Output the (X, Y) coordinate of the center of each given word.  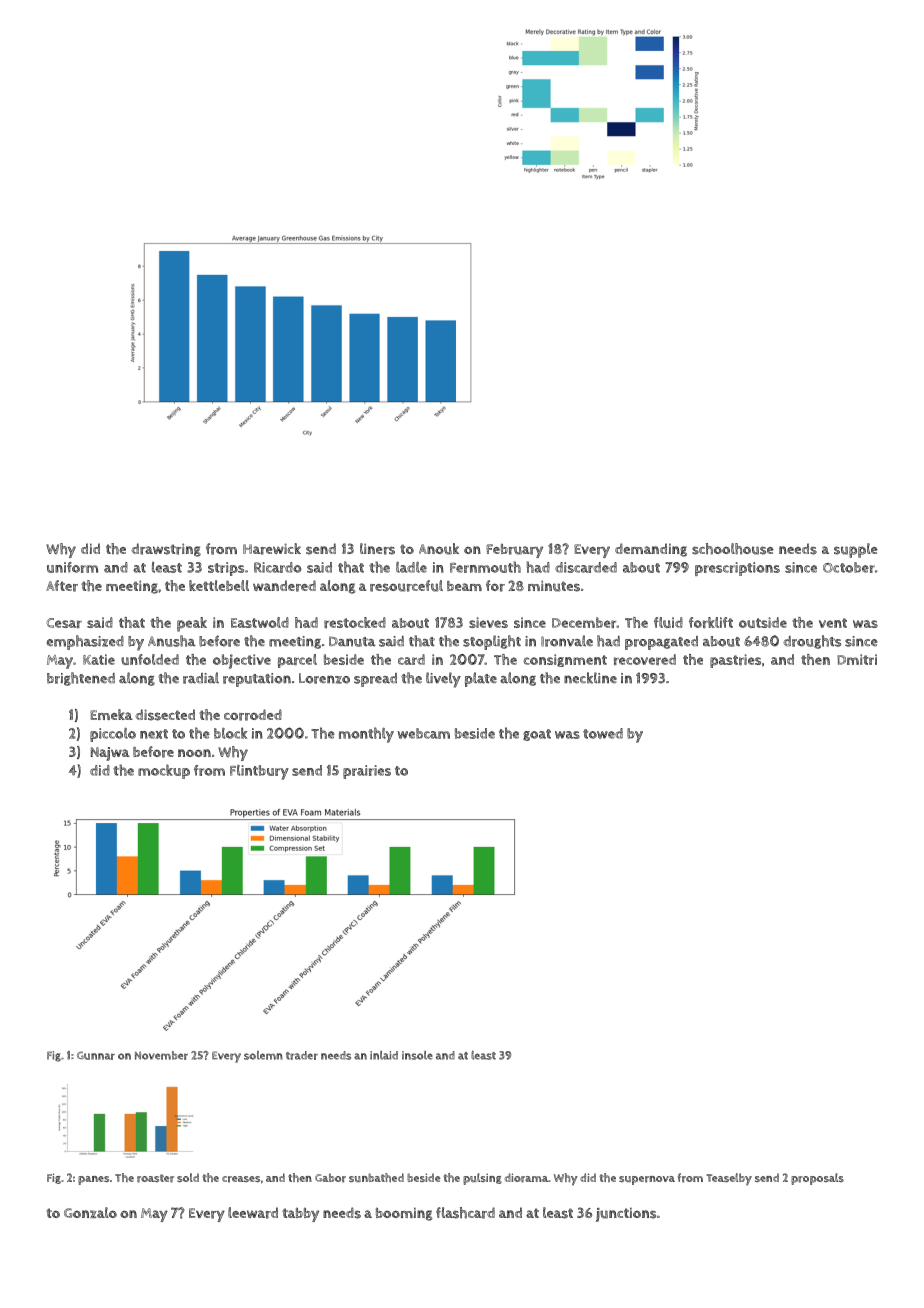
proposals (817, 1179)
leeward (253, 1213)
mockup (164, 771)
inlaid (384, 1055)
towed (603, 733)
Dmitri (857, 659)
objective (242, 661)
